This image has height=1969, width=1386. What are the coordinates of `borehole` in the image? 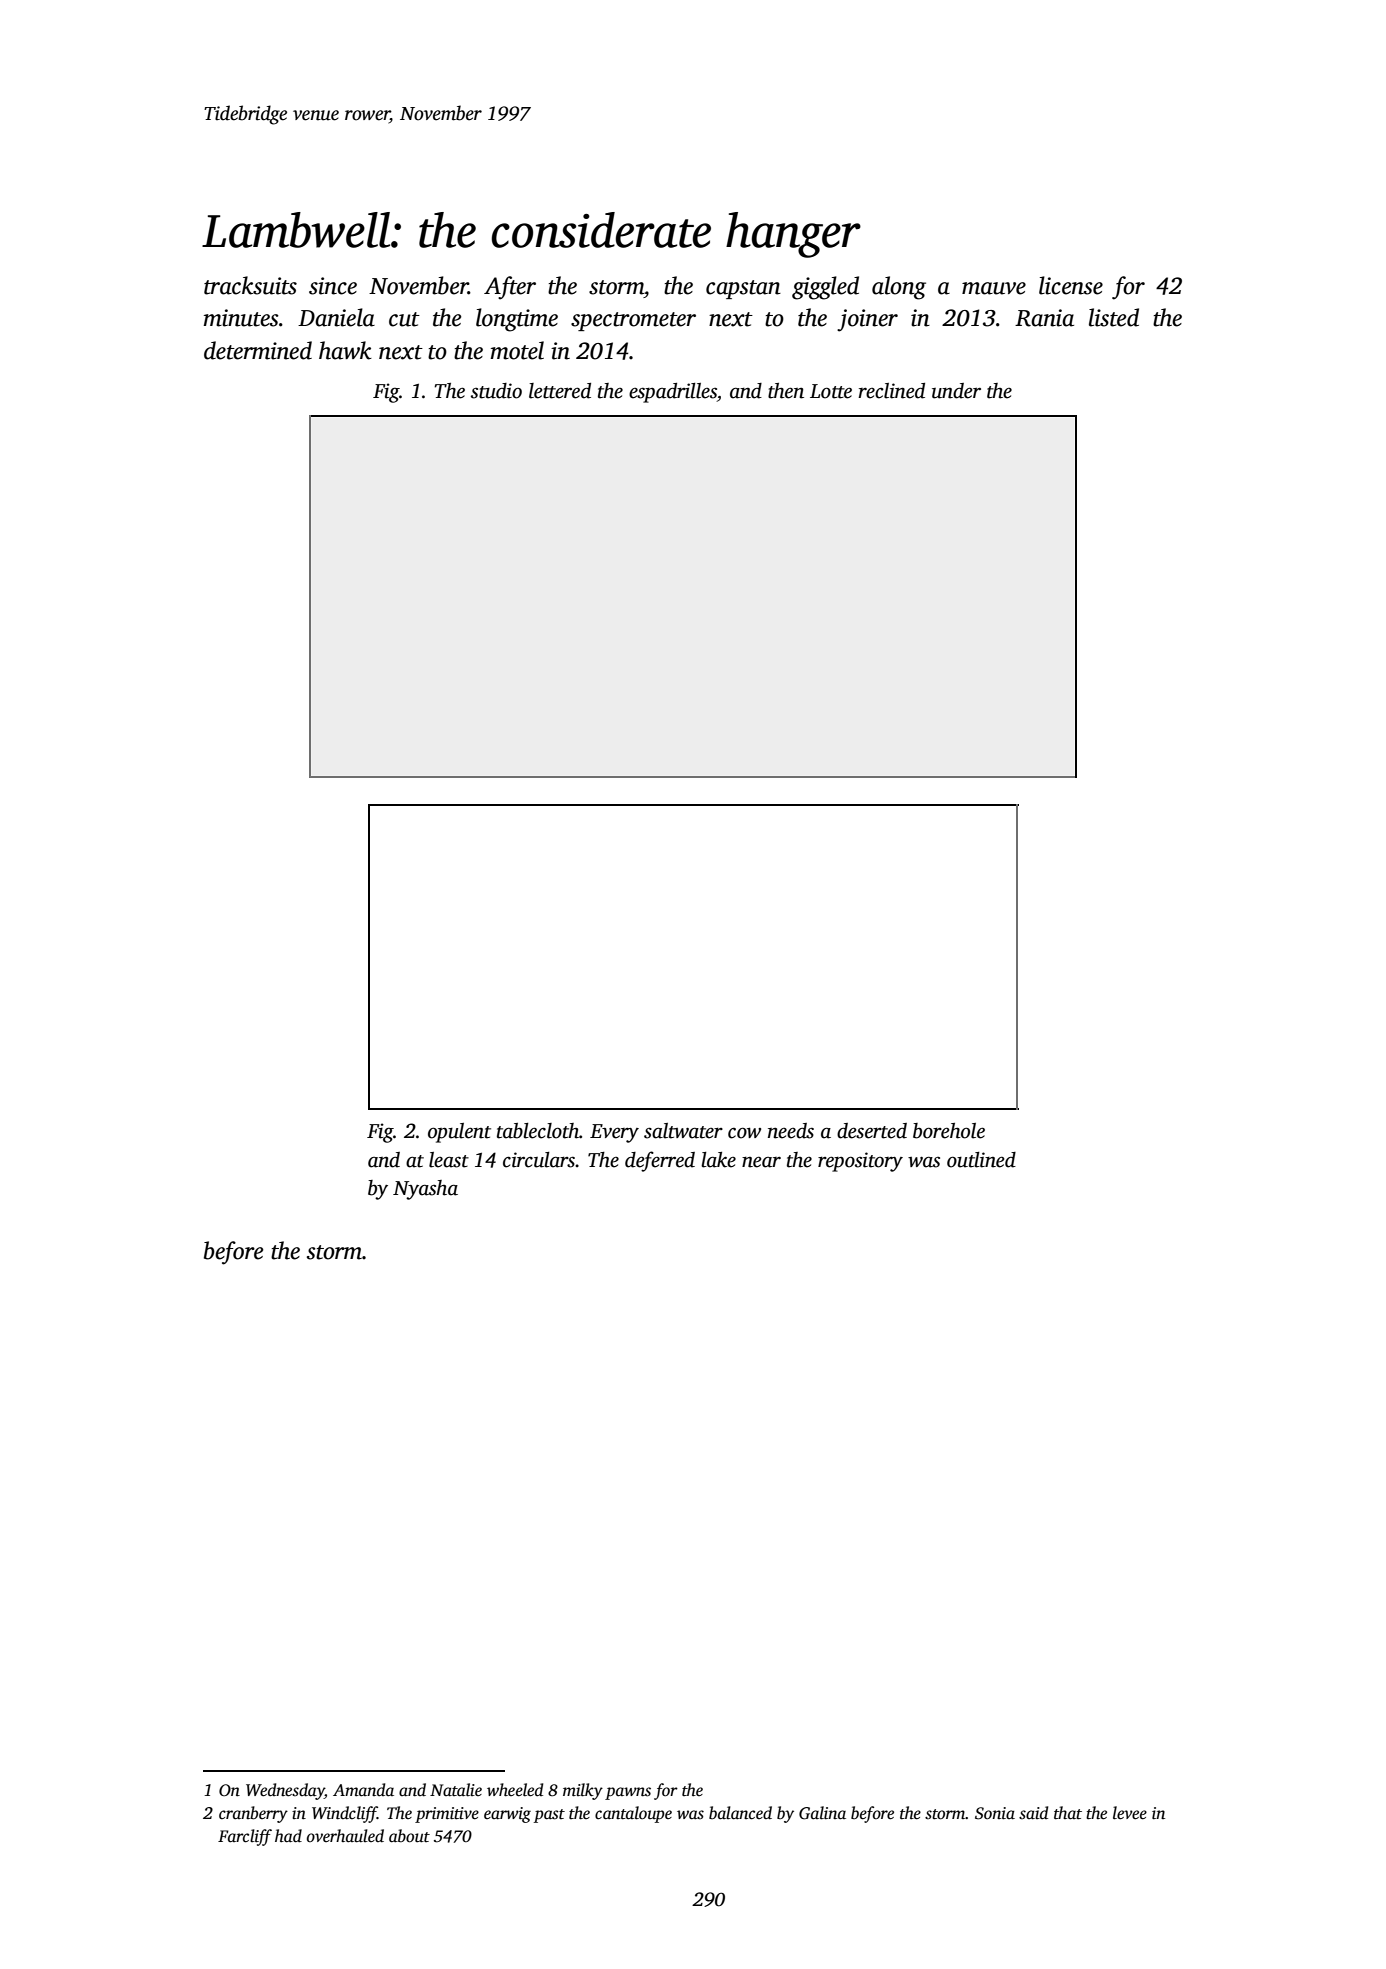 It's located at (949, 1131).
